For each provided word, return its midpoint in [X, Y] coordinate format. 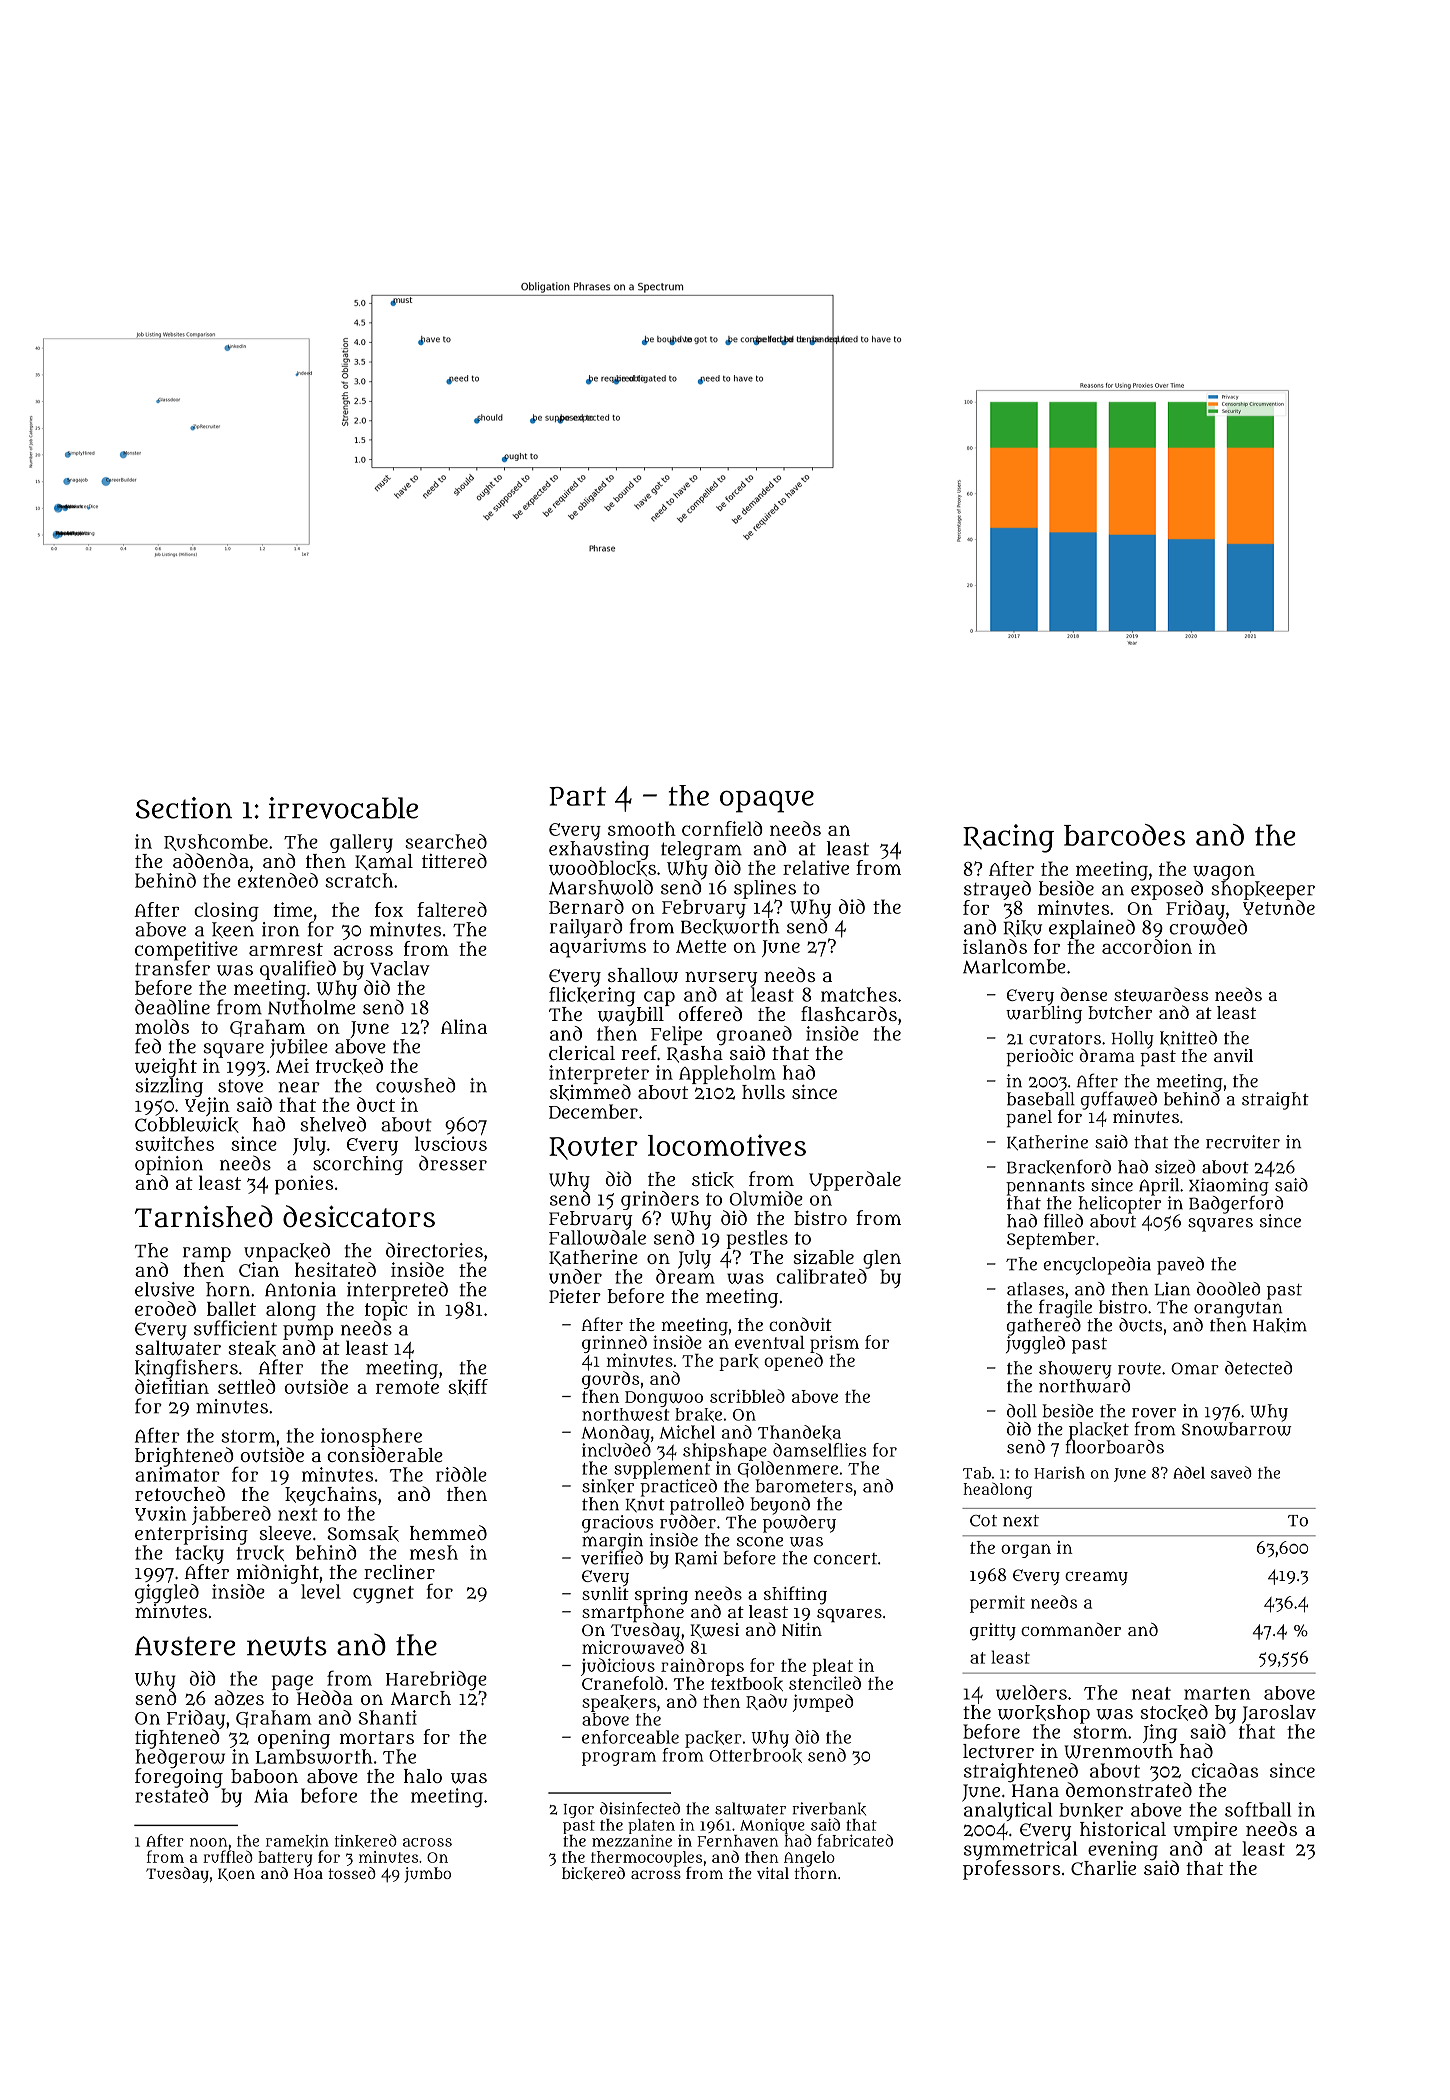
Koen [236, 1874]
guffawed [1119, 1100]
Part [577, 796]
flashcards [849, 1013]
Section [184, 808]
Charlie [1103, 1867]
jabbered [231, 1515]
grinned [614, 1344]
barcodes [1124, 835]
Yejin [207, 1106]
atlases [1035, 1289]
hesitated [335, 1269]
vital [773, 1873]
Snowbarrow [1236, 1429]
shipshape [725, 1452]
